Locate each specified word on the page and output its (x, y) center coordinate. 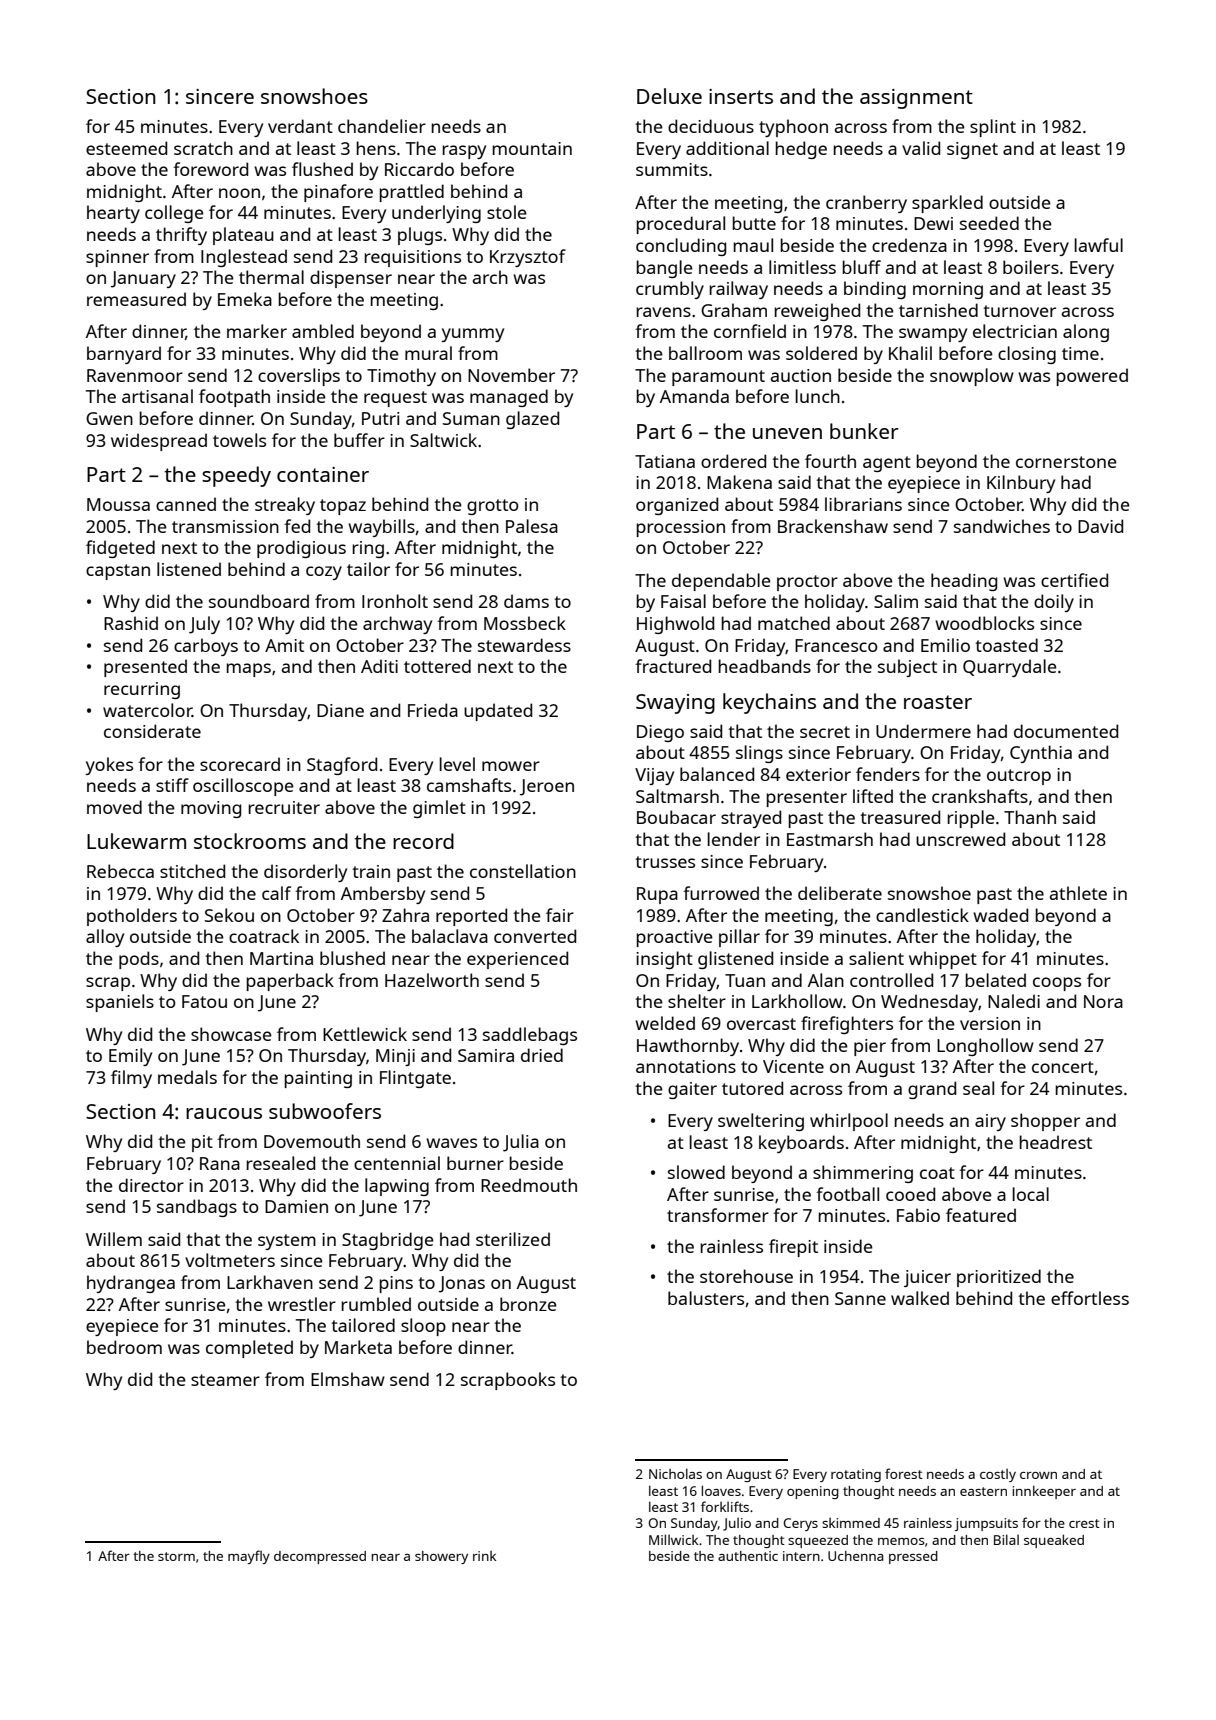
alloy (105, 938)
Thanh (1030, 817)
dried (542, 1055)
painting (318, 1079)
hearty (113, 214)
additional (727, 148)
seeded (989, 223)
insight (664, 960)
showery (441, 1557)
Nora (1103, 1001)
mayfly (249, 1557)
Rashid (131, 623)
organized (677, 506)
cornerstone (1066, 462)
